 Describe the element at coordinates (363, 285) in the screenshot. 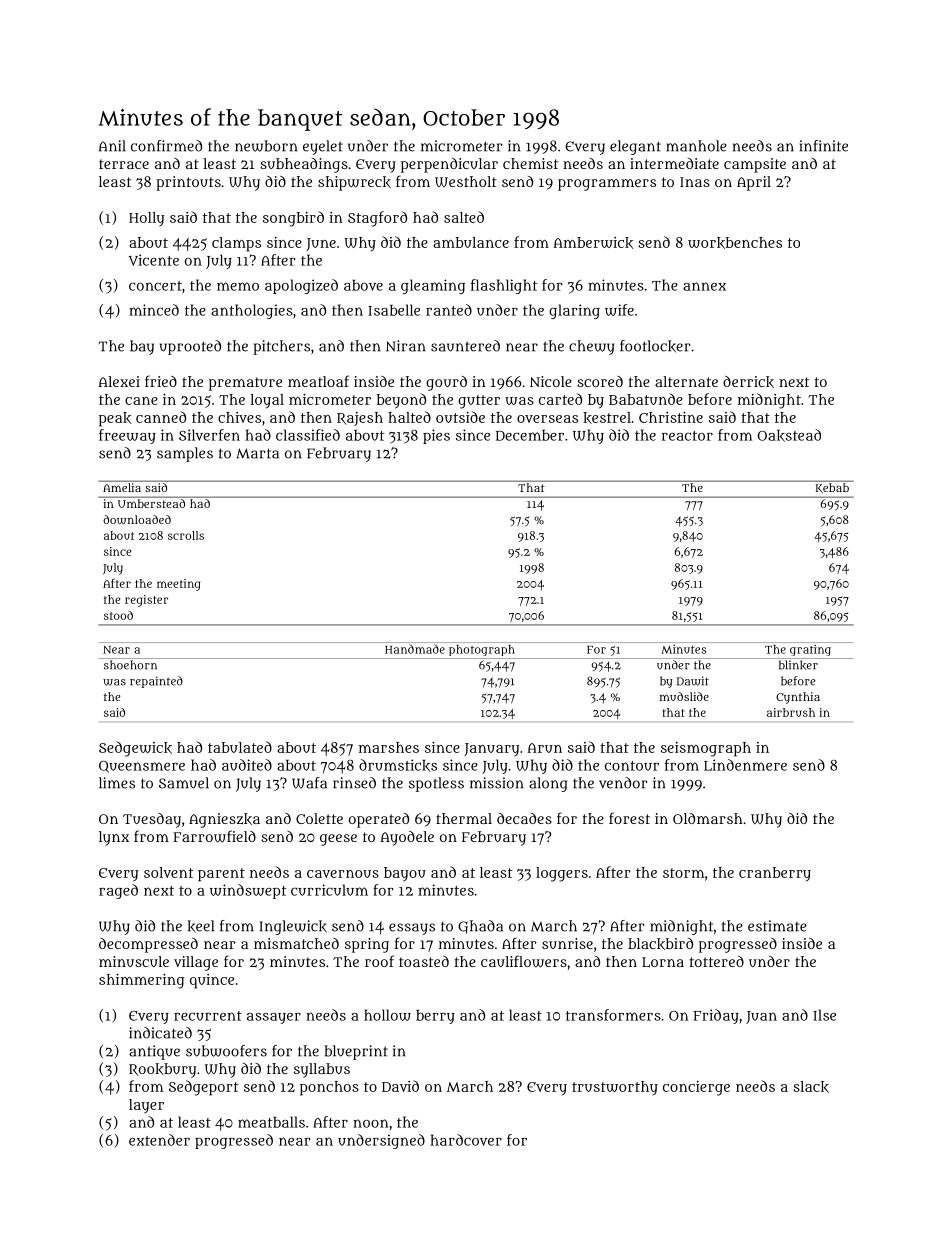

I see `above` at that location.
